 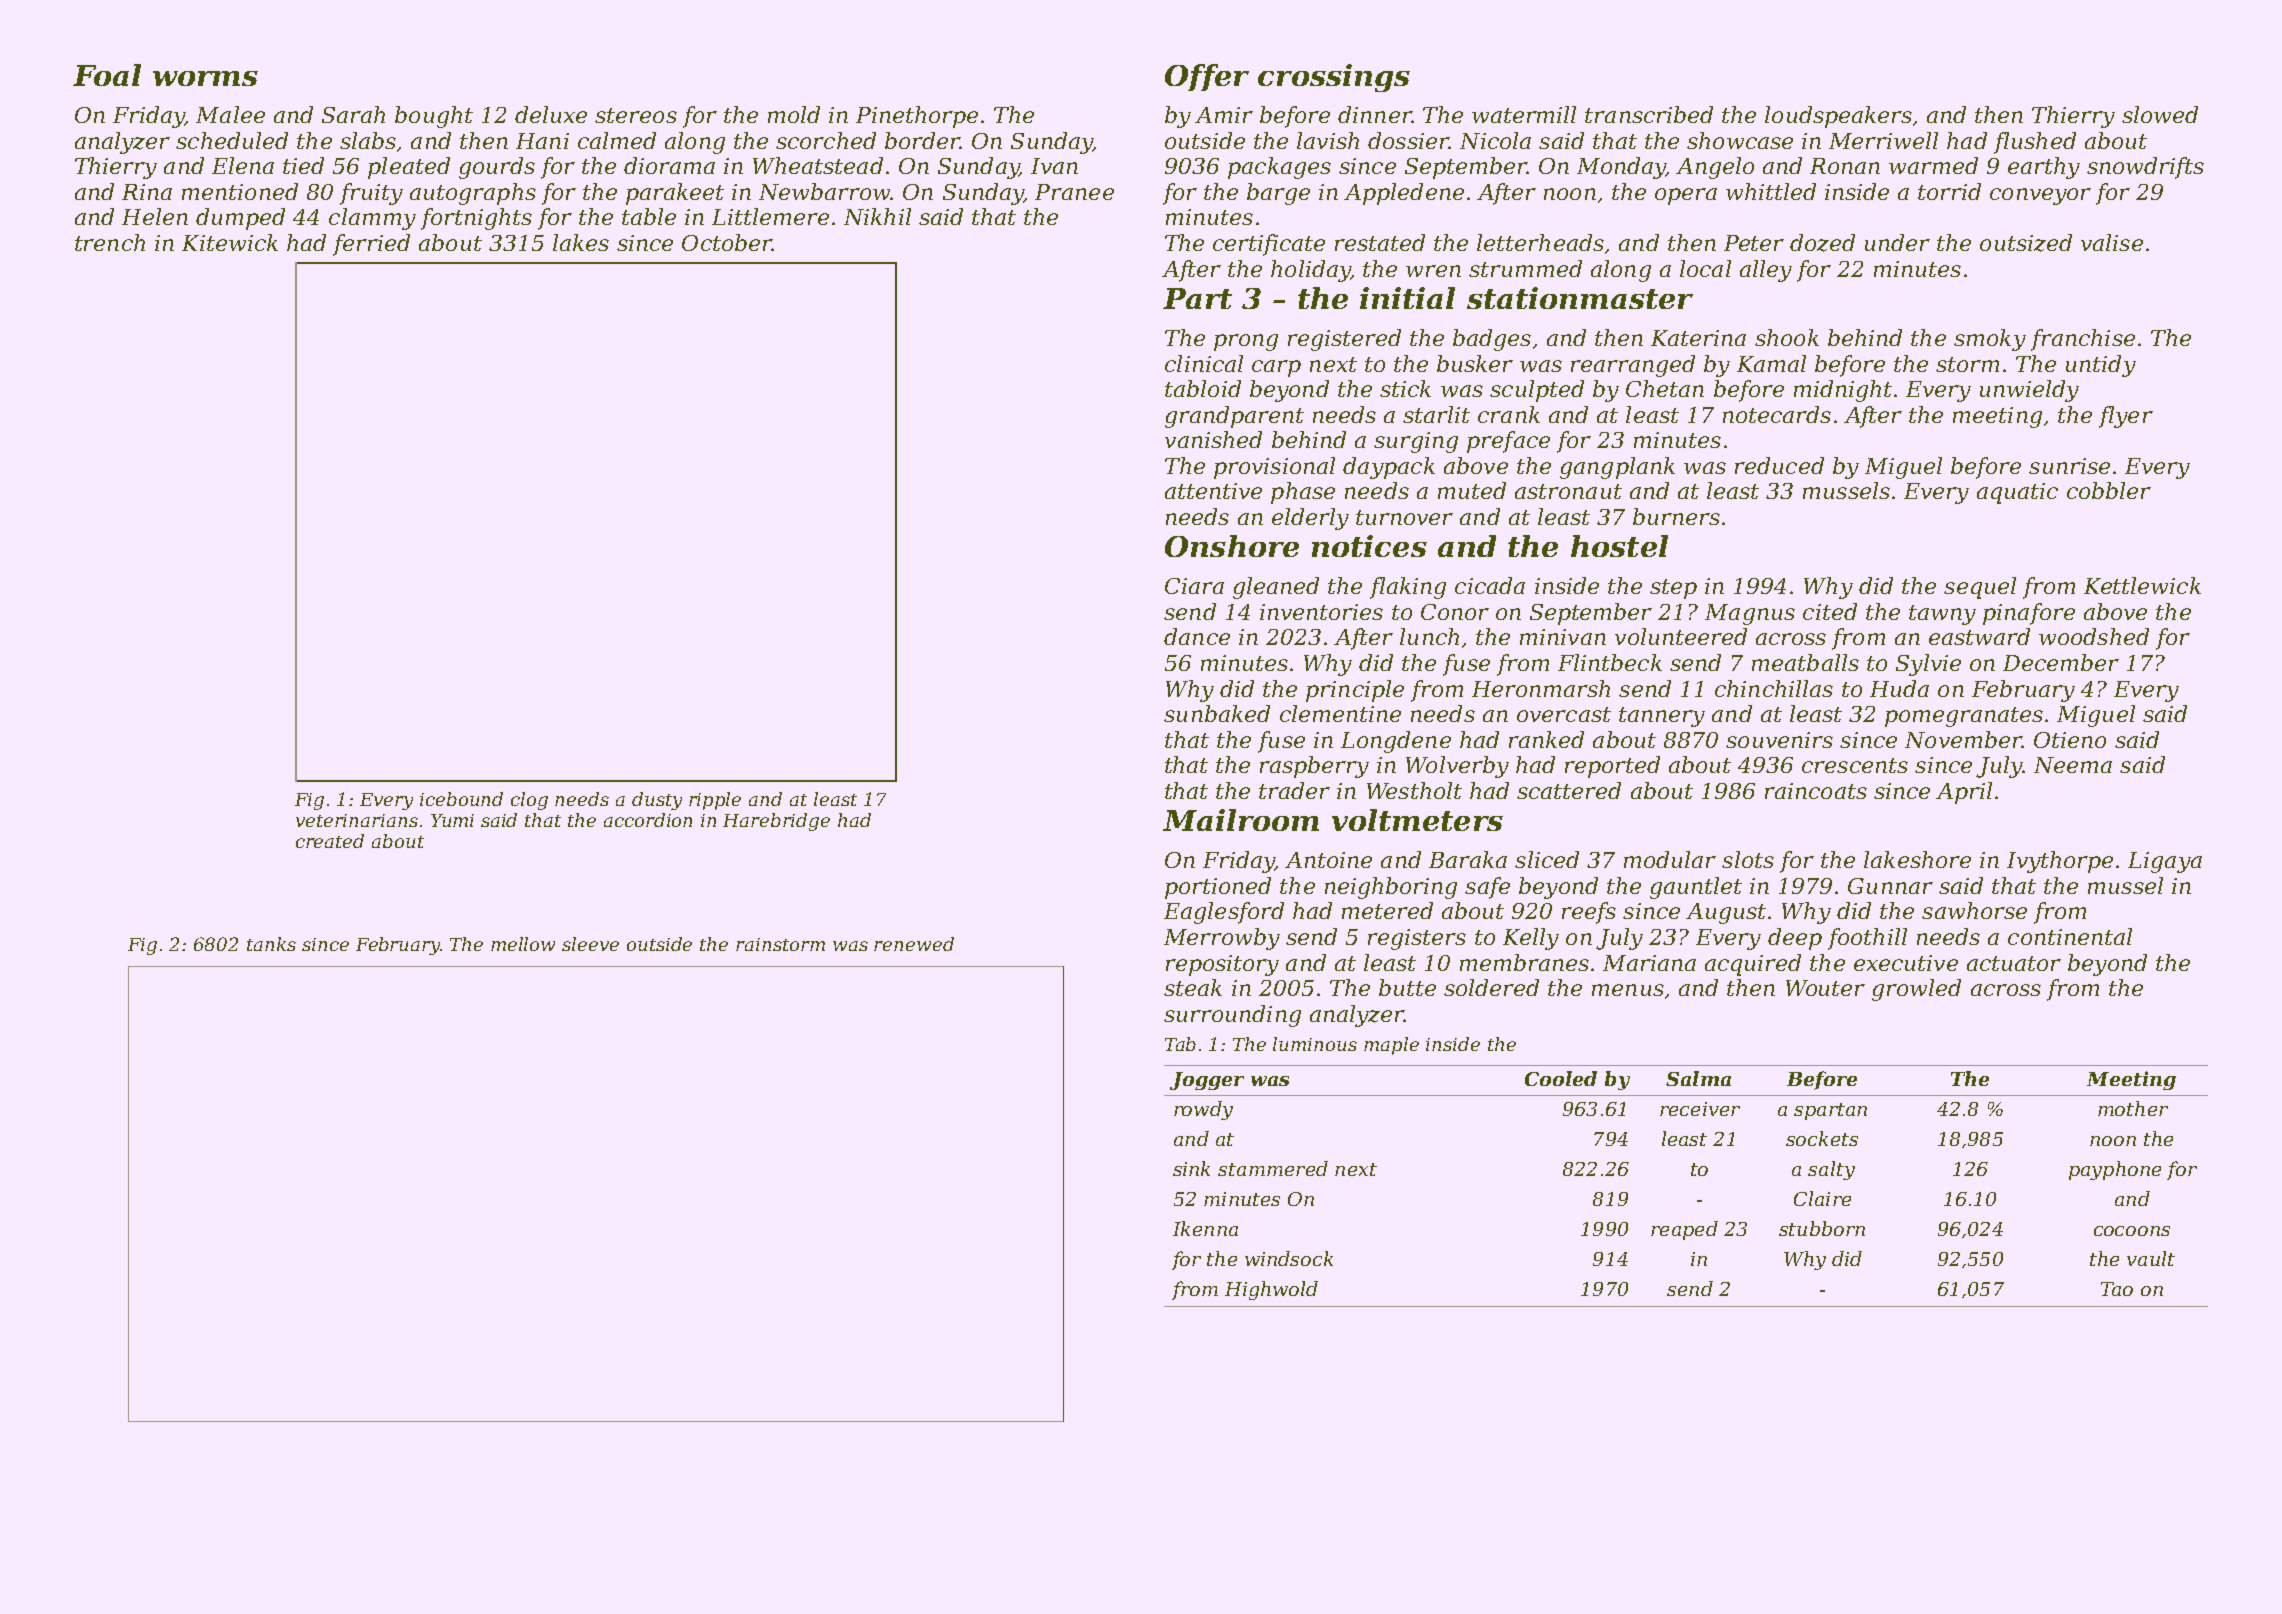 What do you see at coordinates (452, 820) in the image?
I see `Yumi` at bounding box center [452, 820].
